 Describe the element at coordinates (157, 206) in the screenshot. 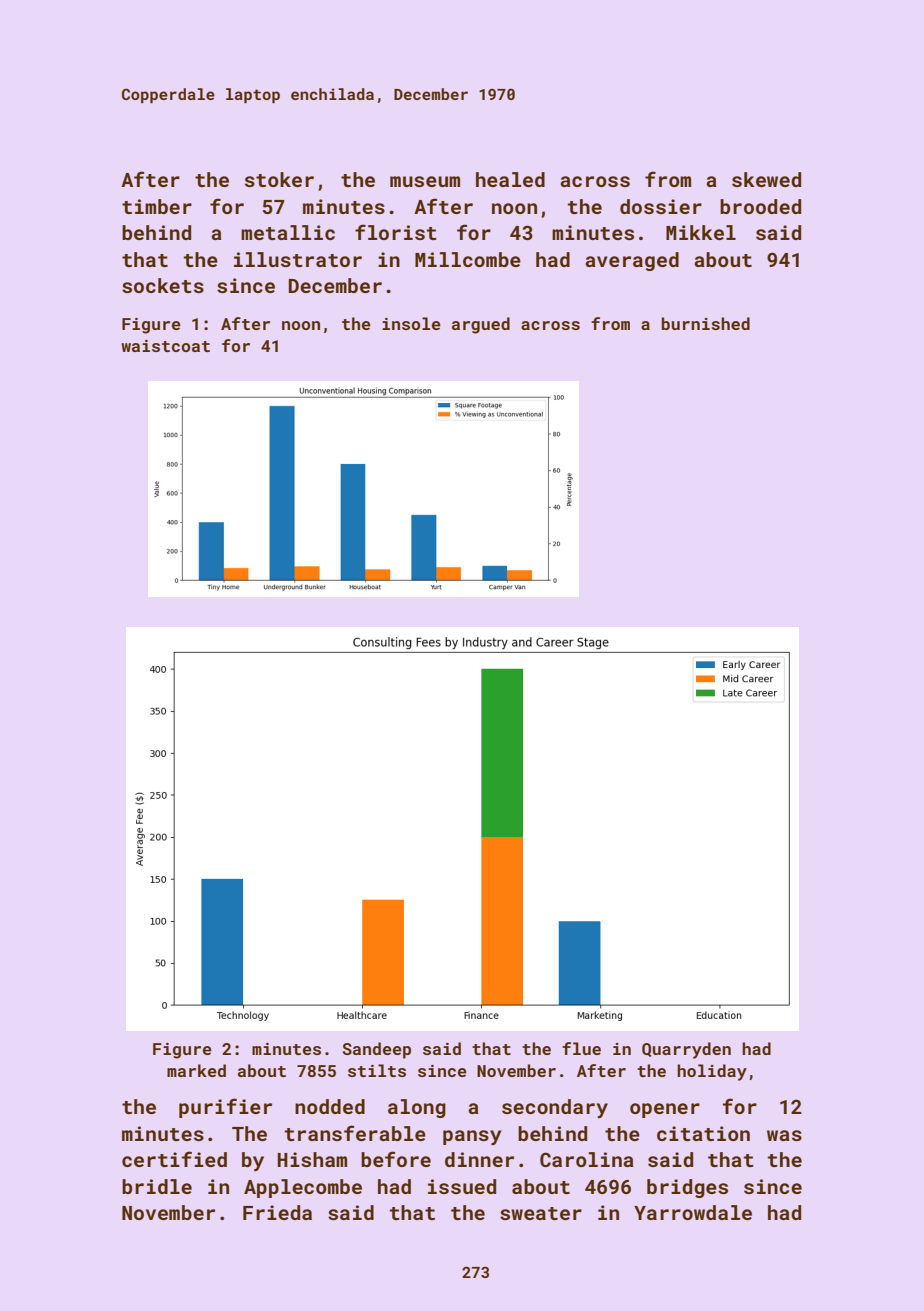

I see `timber` at that location.
